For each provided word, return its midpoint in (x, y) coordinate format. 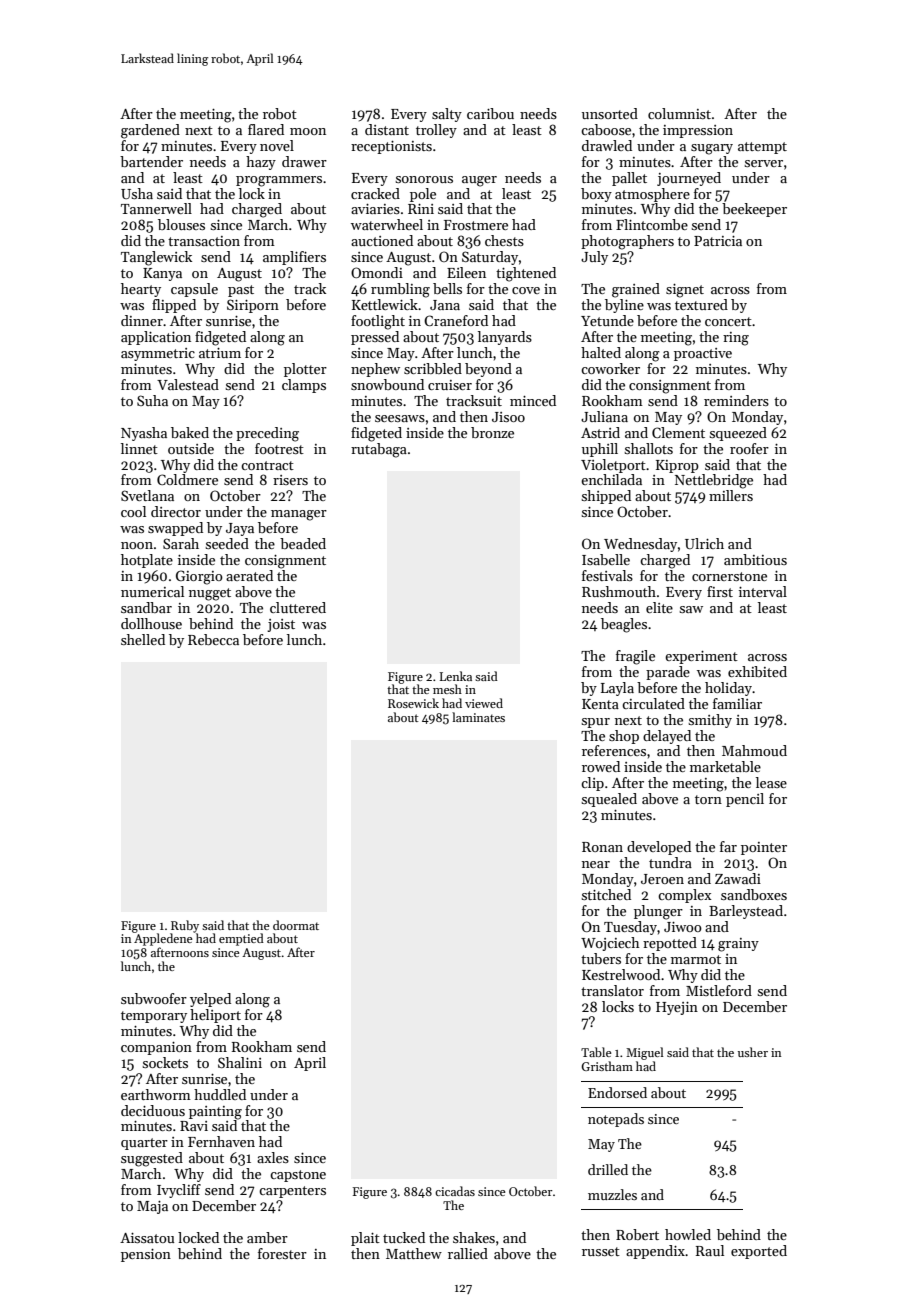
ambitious (755, 559)
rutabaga (379, 450)
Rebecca (213, 639)
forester (282, 1253)
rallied (468, 1253)
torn (708, 799)
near (596, 864)
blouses (181, 224)
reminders (736, 400)
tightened (526, 274)
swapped (175, 529)
